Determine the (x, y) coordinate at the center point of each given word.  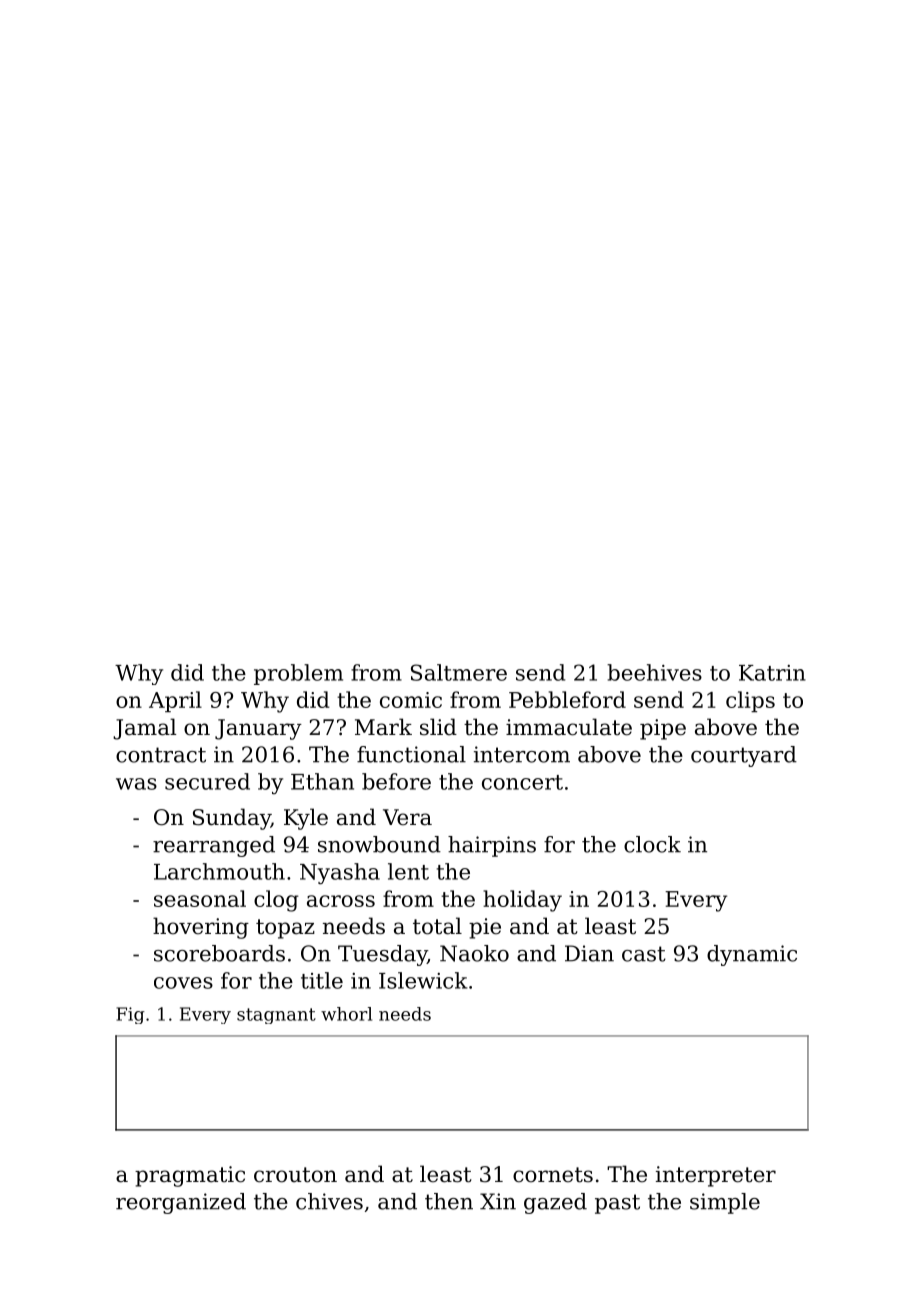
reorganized (181, 1203)
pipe (663, 729)
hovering (201, 928)
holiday (522, 901)
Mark (383, 726)
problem (298, 674)
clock (652, 844)
